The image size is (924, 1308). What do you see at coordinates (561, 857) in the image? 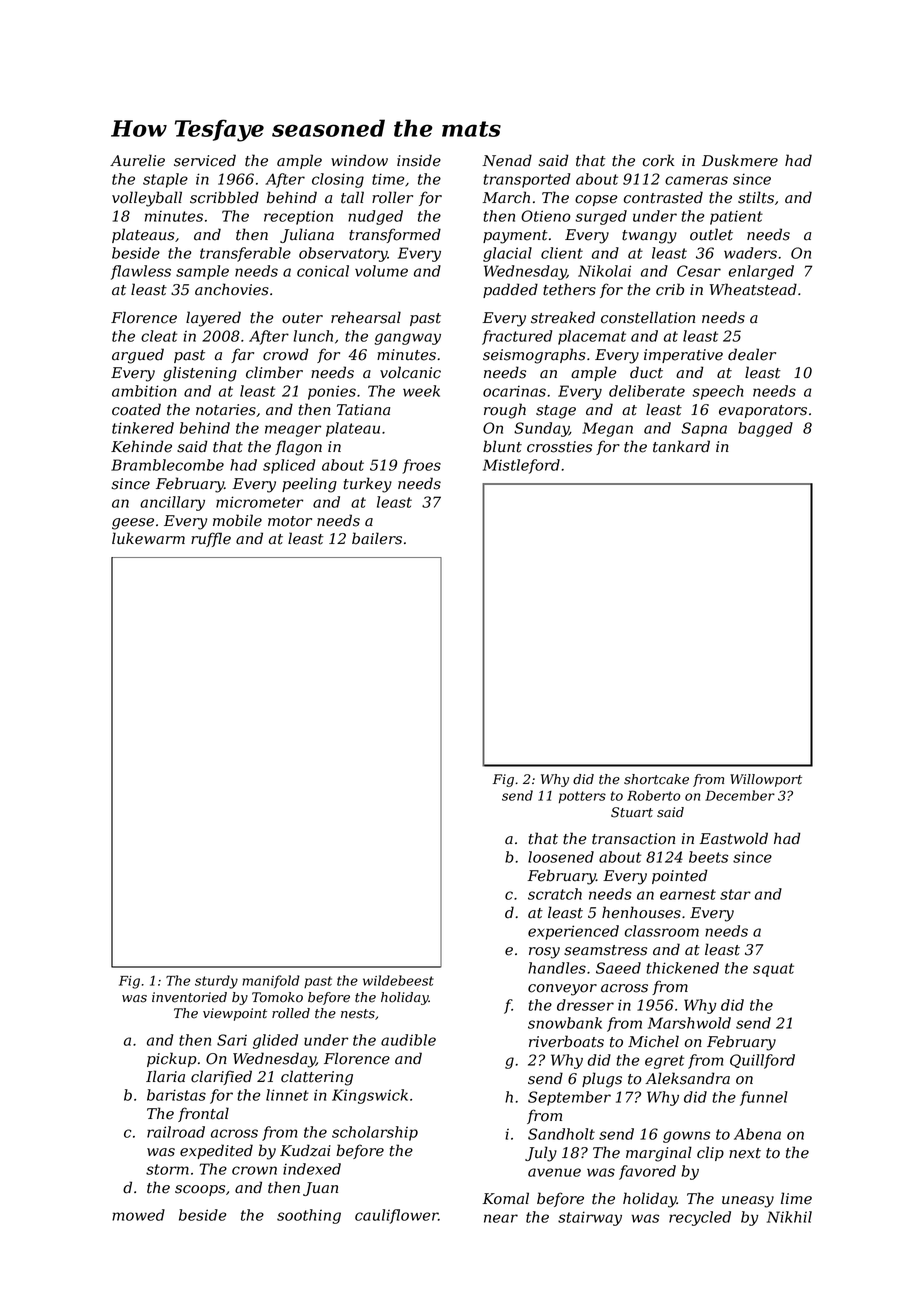
I see `loosened` at bounding box center [561, 857].
